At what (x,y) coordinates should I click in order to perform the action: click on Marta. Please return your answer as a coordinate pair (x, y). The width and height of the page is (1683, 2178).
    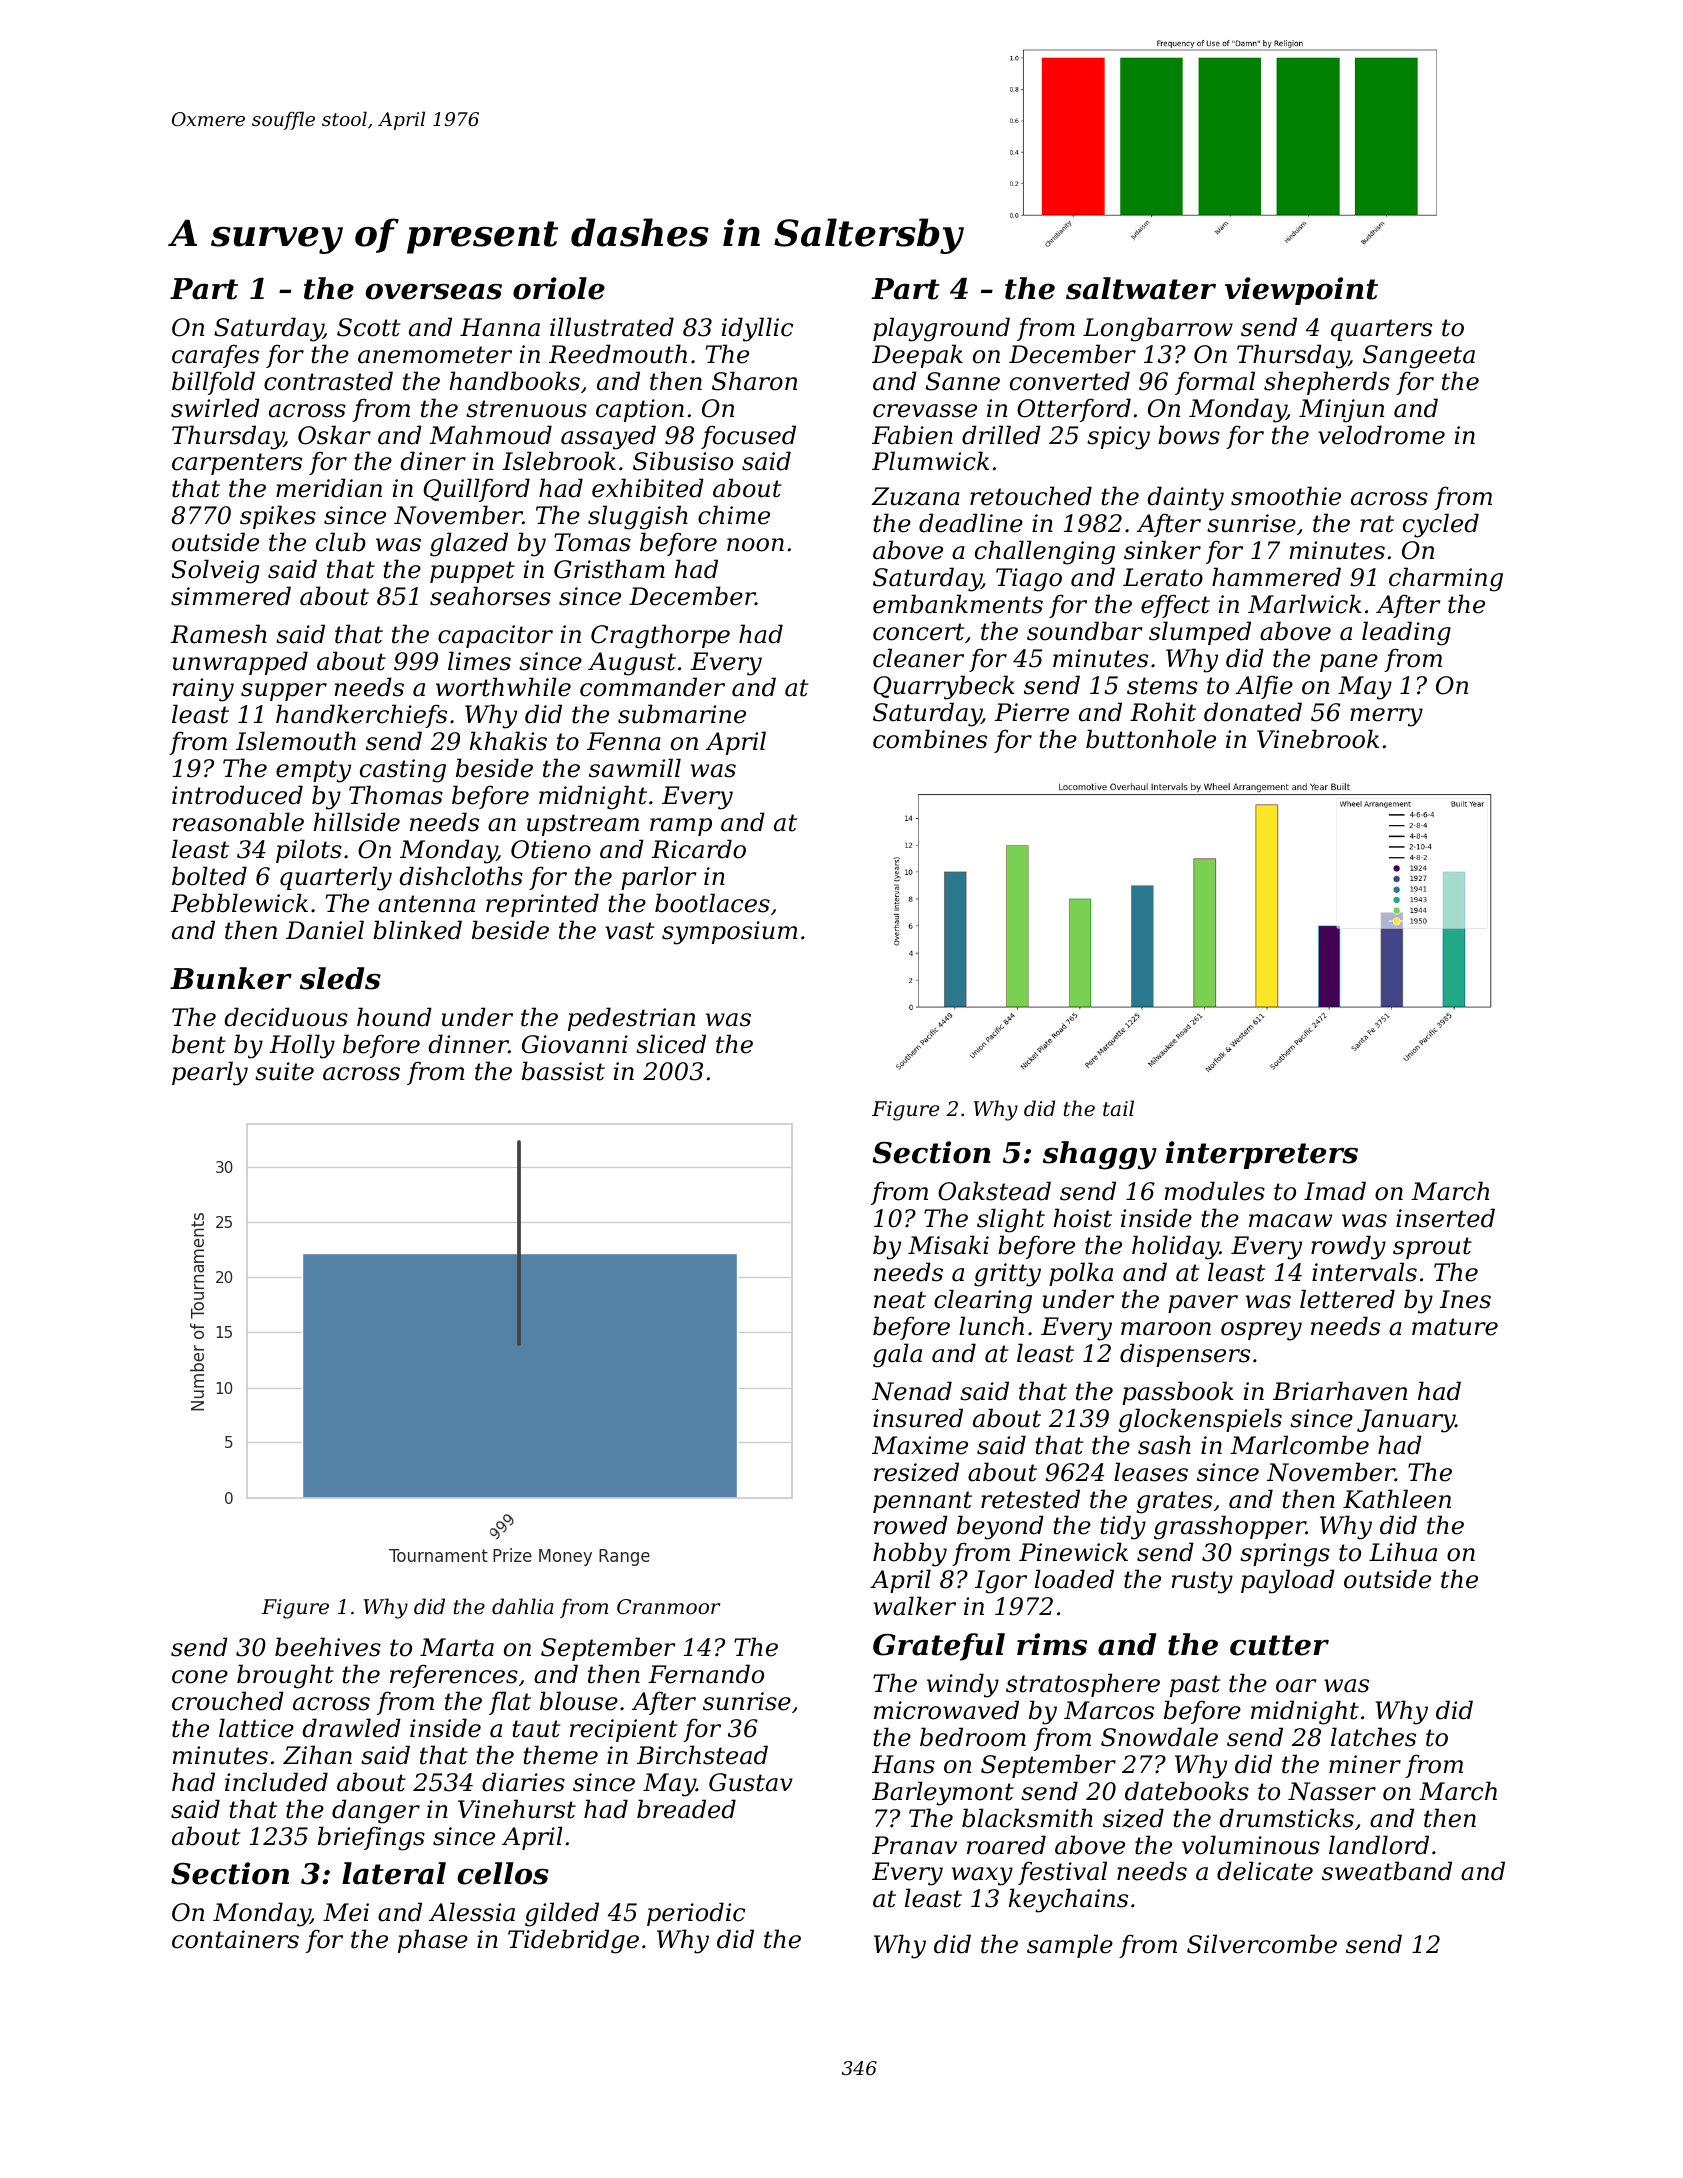
    Looking at the image, I should click on (457, 1647).
